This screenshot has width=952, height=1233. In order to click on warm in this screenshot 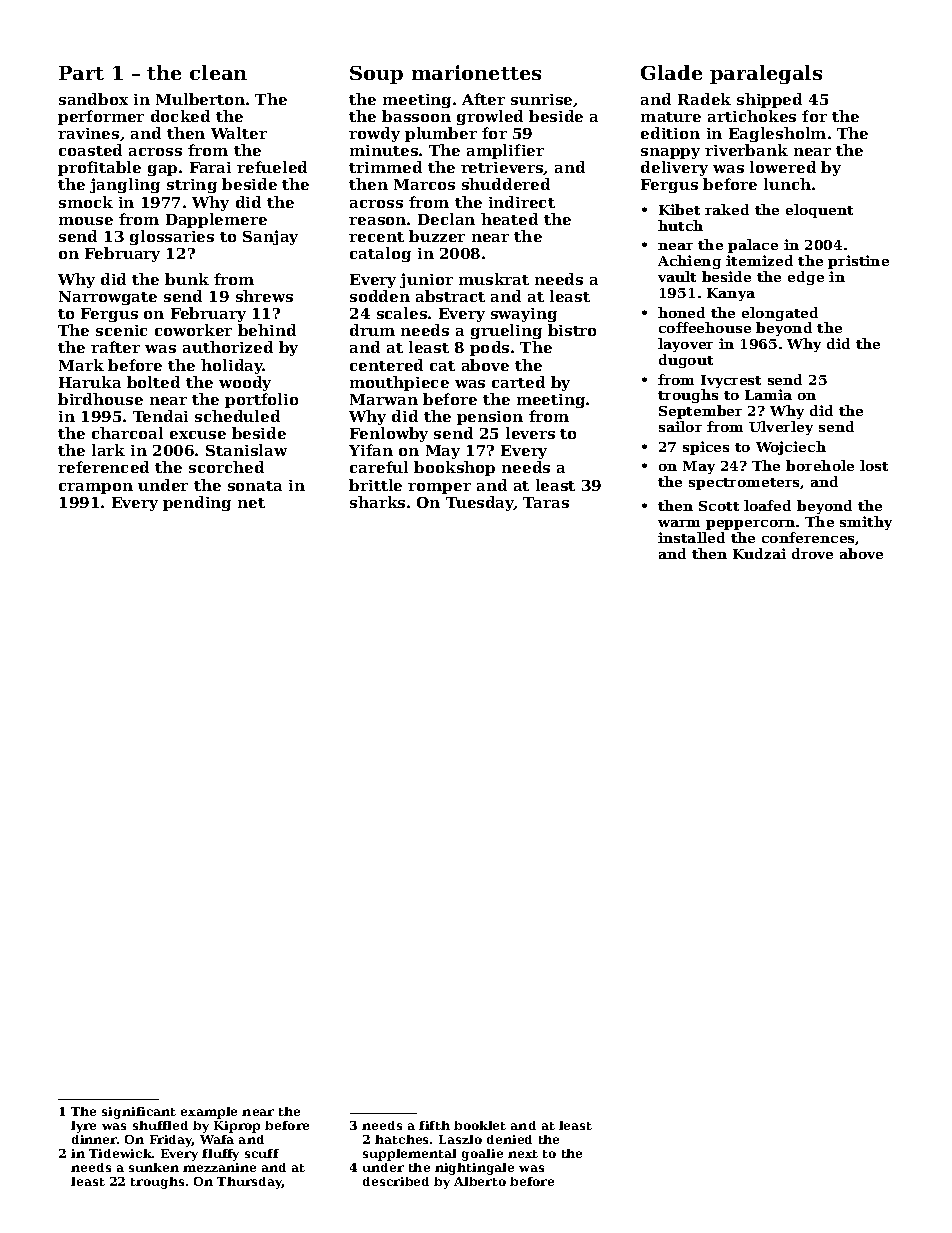, I will do `click(679, 523)`.
